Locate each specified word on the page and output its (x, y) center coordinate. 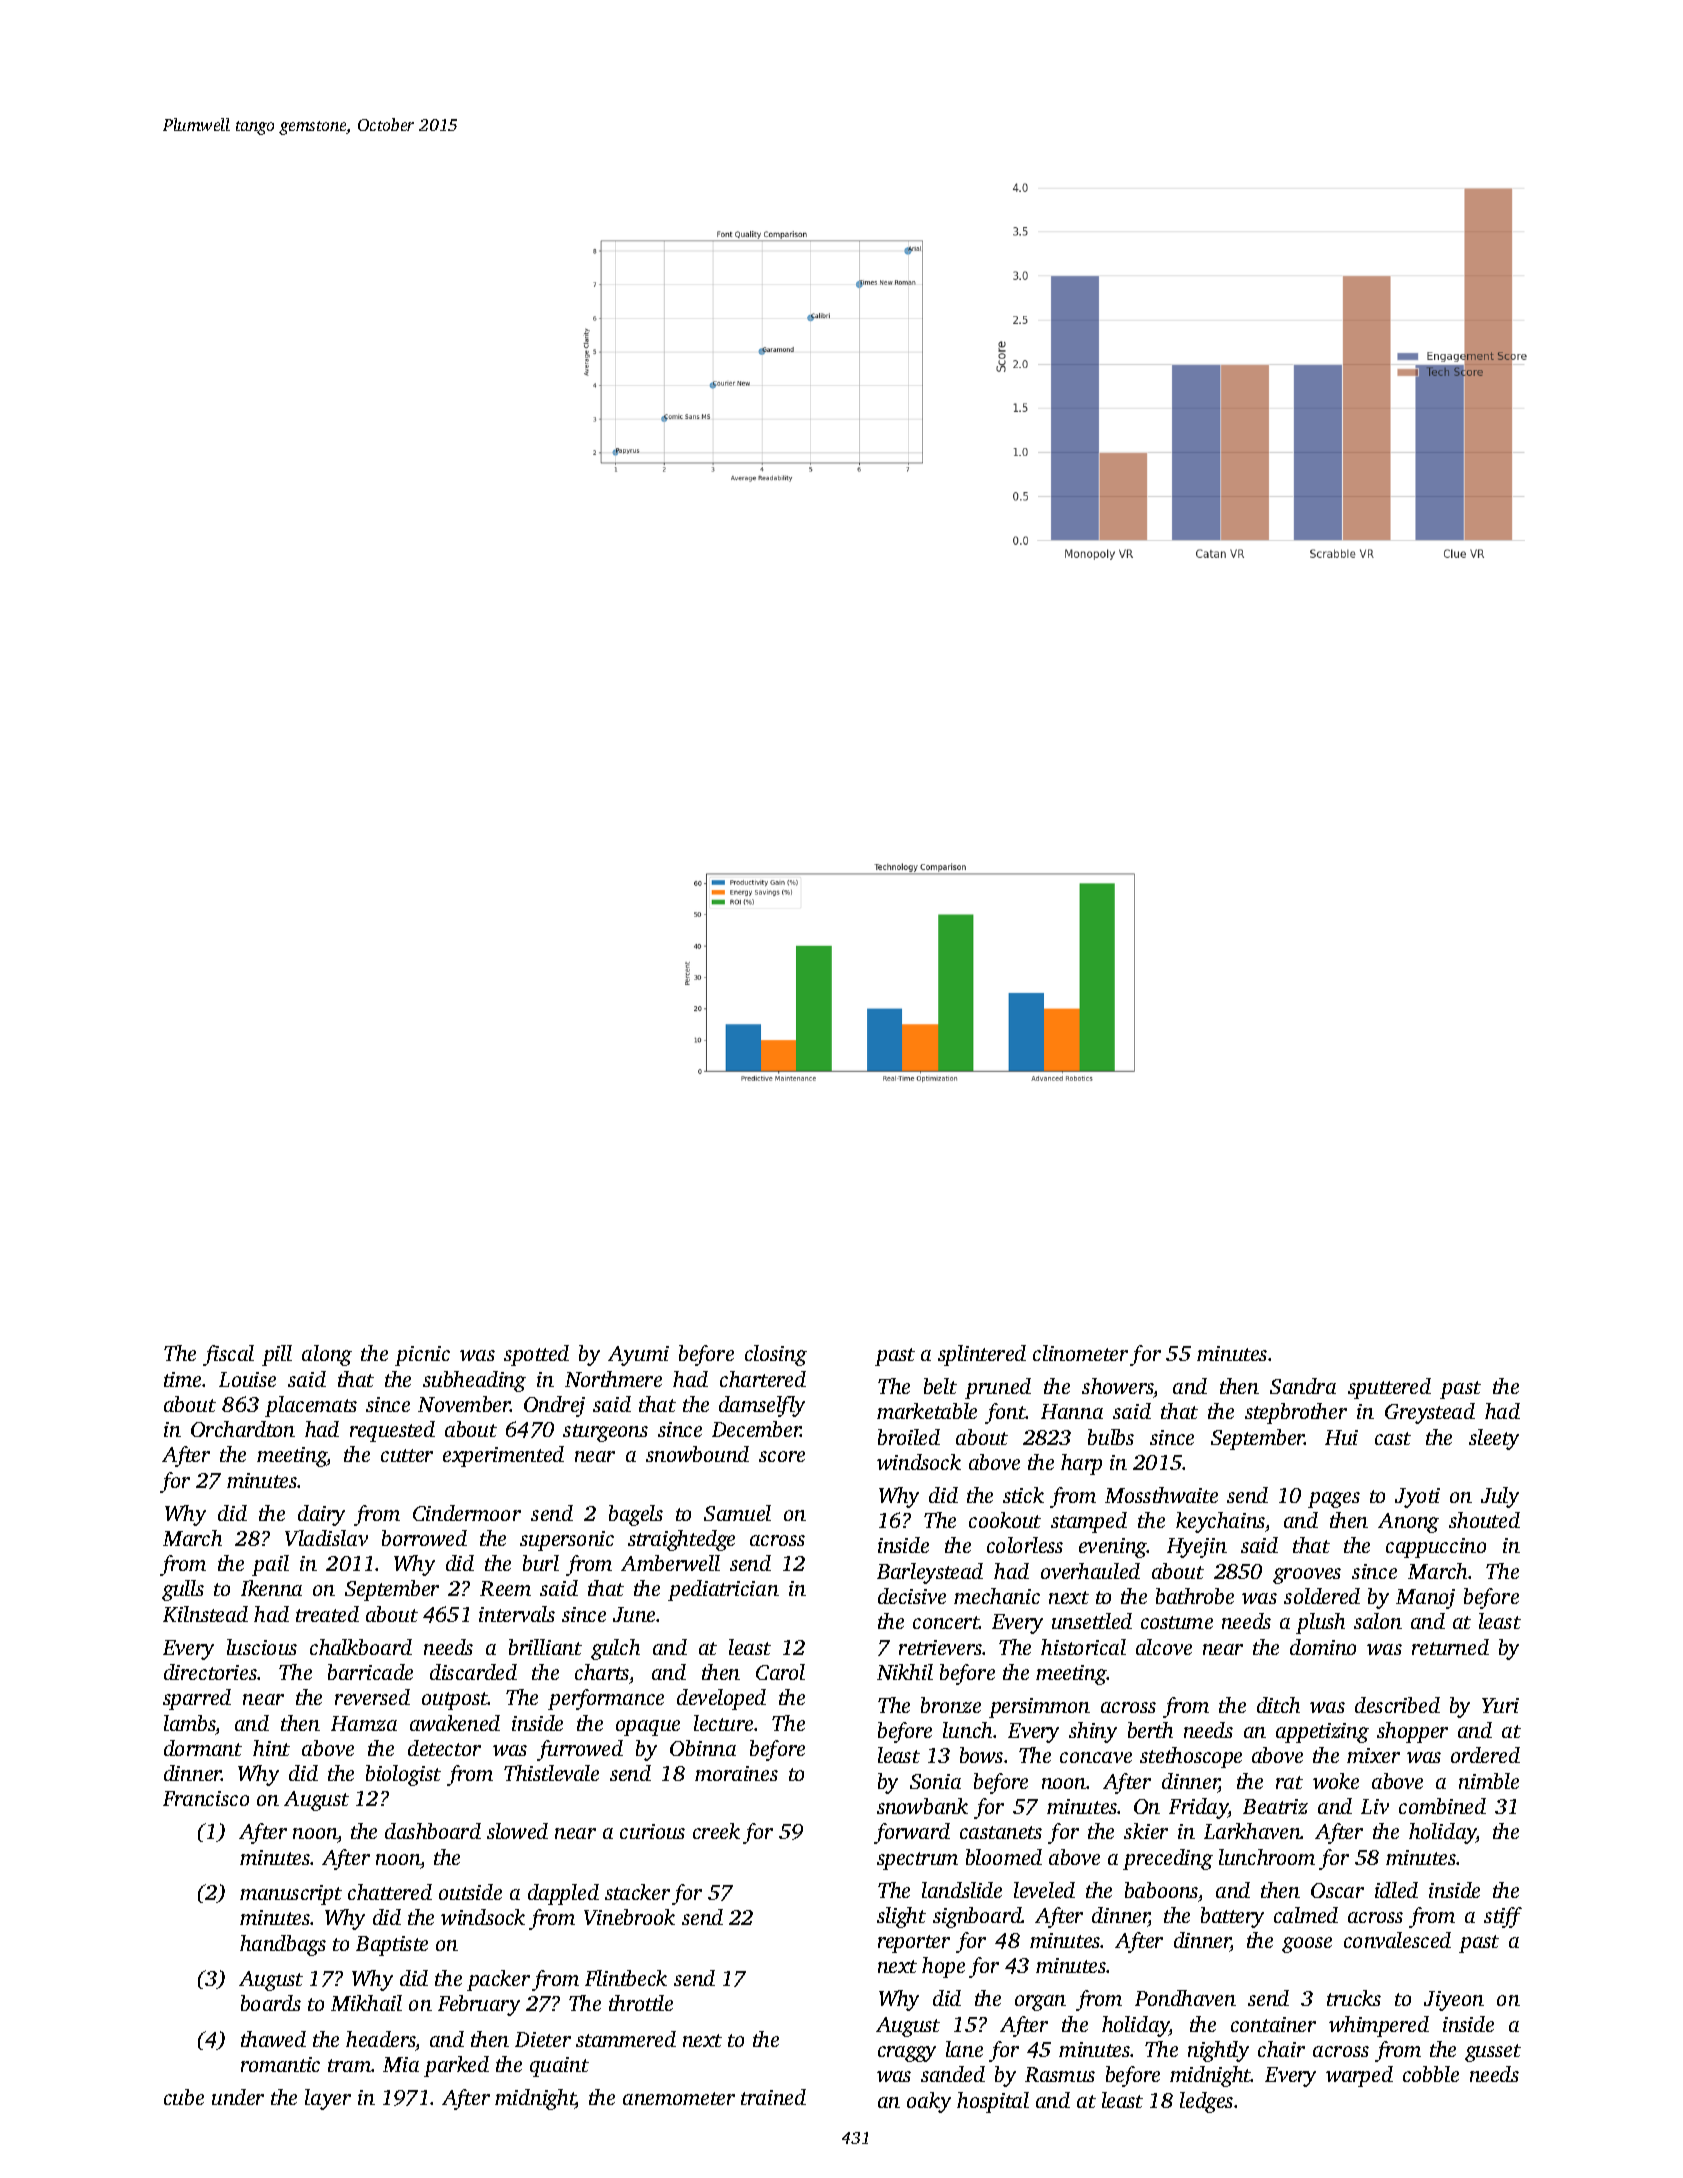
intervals (517, 1614)
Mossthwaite (1161, 1495)
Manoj (1425, 1599)
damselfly (762, 1406)
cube (184, 2097)
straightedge (681, 1540)
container (1273, 2024)
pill (277, 1355)
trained (773, 2097)
